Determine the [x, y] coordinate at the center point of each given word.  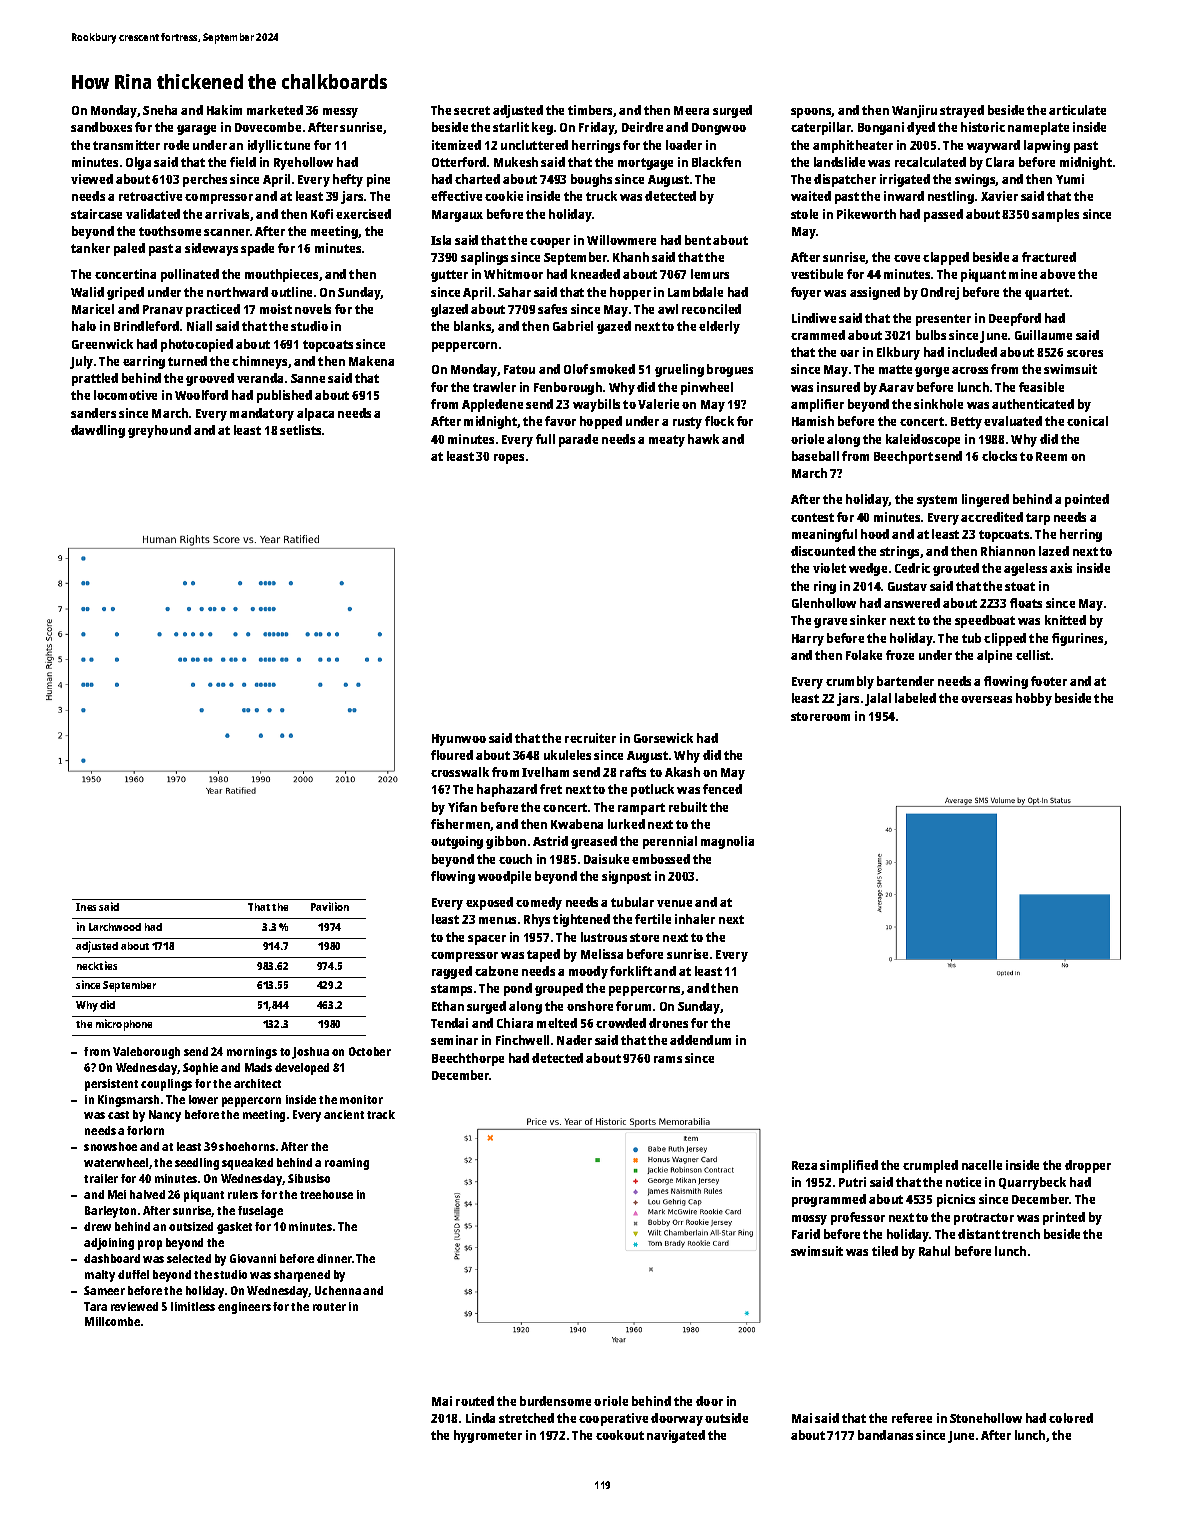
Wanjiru [914, 111]
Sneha [160, 110]
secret [472, 110]
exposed [489, 903]
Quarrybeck [1032, 1183]
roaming [347, 1164]
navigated [676, 1436]
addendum [700, 1040]
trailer [101, 1178]
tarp [1038, 519]
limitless [193, 1306]
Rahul [934, 1251]
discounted [823, 551]
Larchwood [115, 927]
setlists [300, 430]
